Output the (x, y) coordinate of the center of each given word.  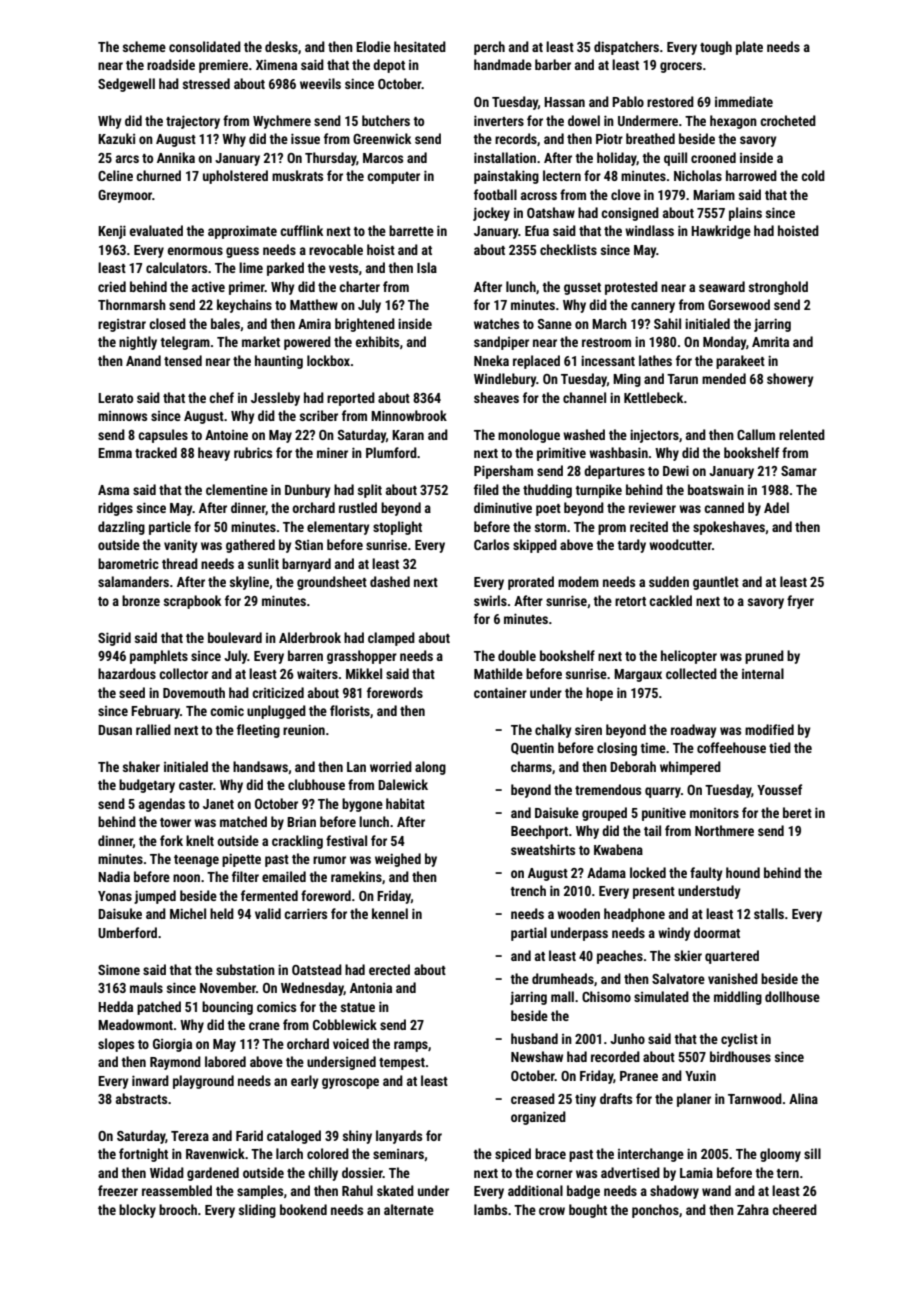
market (261, 341)
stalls (769, 913)
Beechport (539, 832)
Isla (427, 267)
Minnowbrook (409, 415)
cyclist (739, 1040)
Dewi (676, 470)
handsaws (260, 766)
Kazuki (116, 138)
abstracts (141, 1098)
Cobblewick (345, 1024)
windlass (649, 230)
